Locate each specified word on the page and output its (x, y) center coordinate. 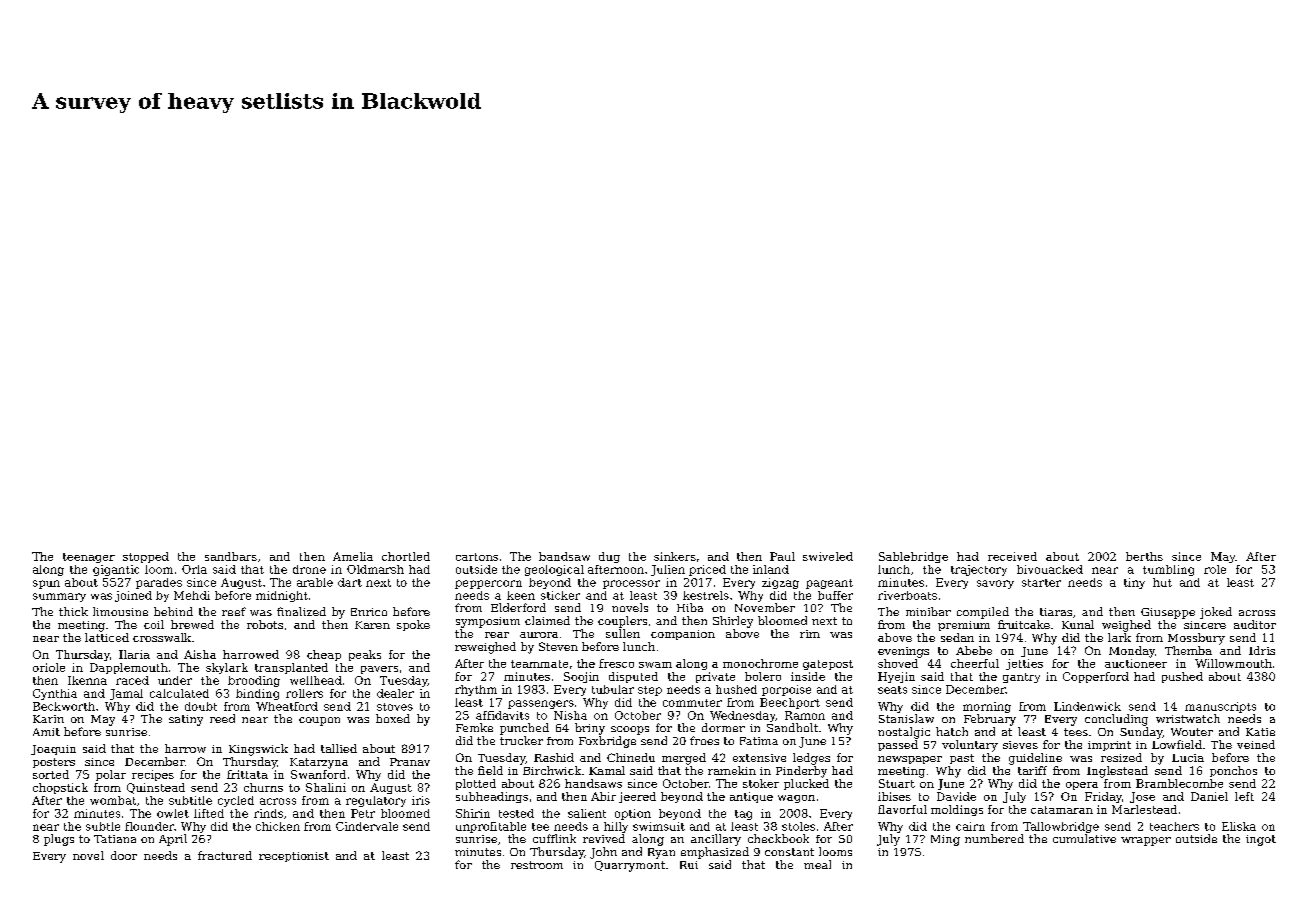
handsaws (593, 783)
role (1215, 569)
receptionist (294, 857)
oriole (49, 667)
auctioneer (1136, 663)
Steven (558, 646)
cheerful (975, 663)
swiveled (828, 556)
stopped (146, 557)
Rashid (554, 757)
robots (265, 624)
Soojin (581, 677)
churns (263, 787)
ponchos (1233, 771)
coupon (319, 721)
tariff (1032, 770)
